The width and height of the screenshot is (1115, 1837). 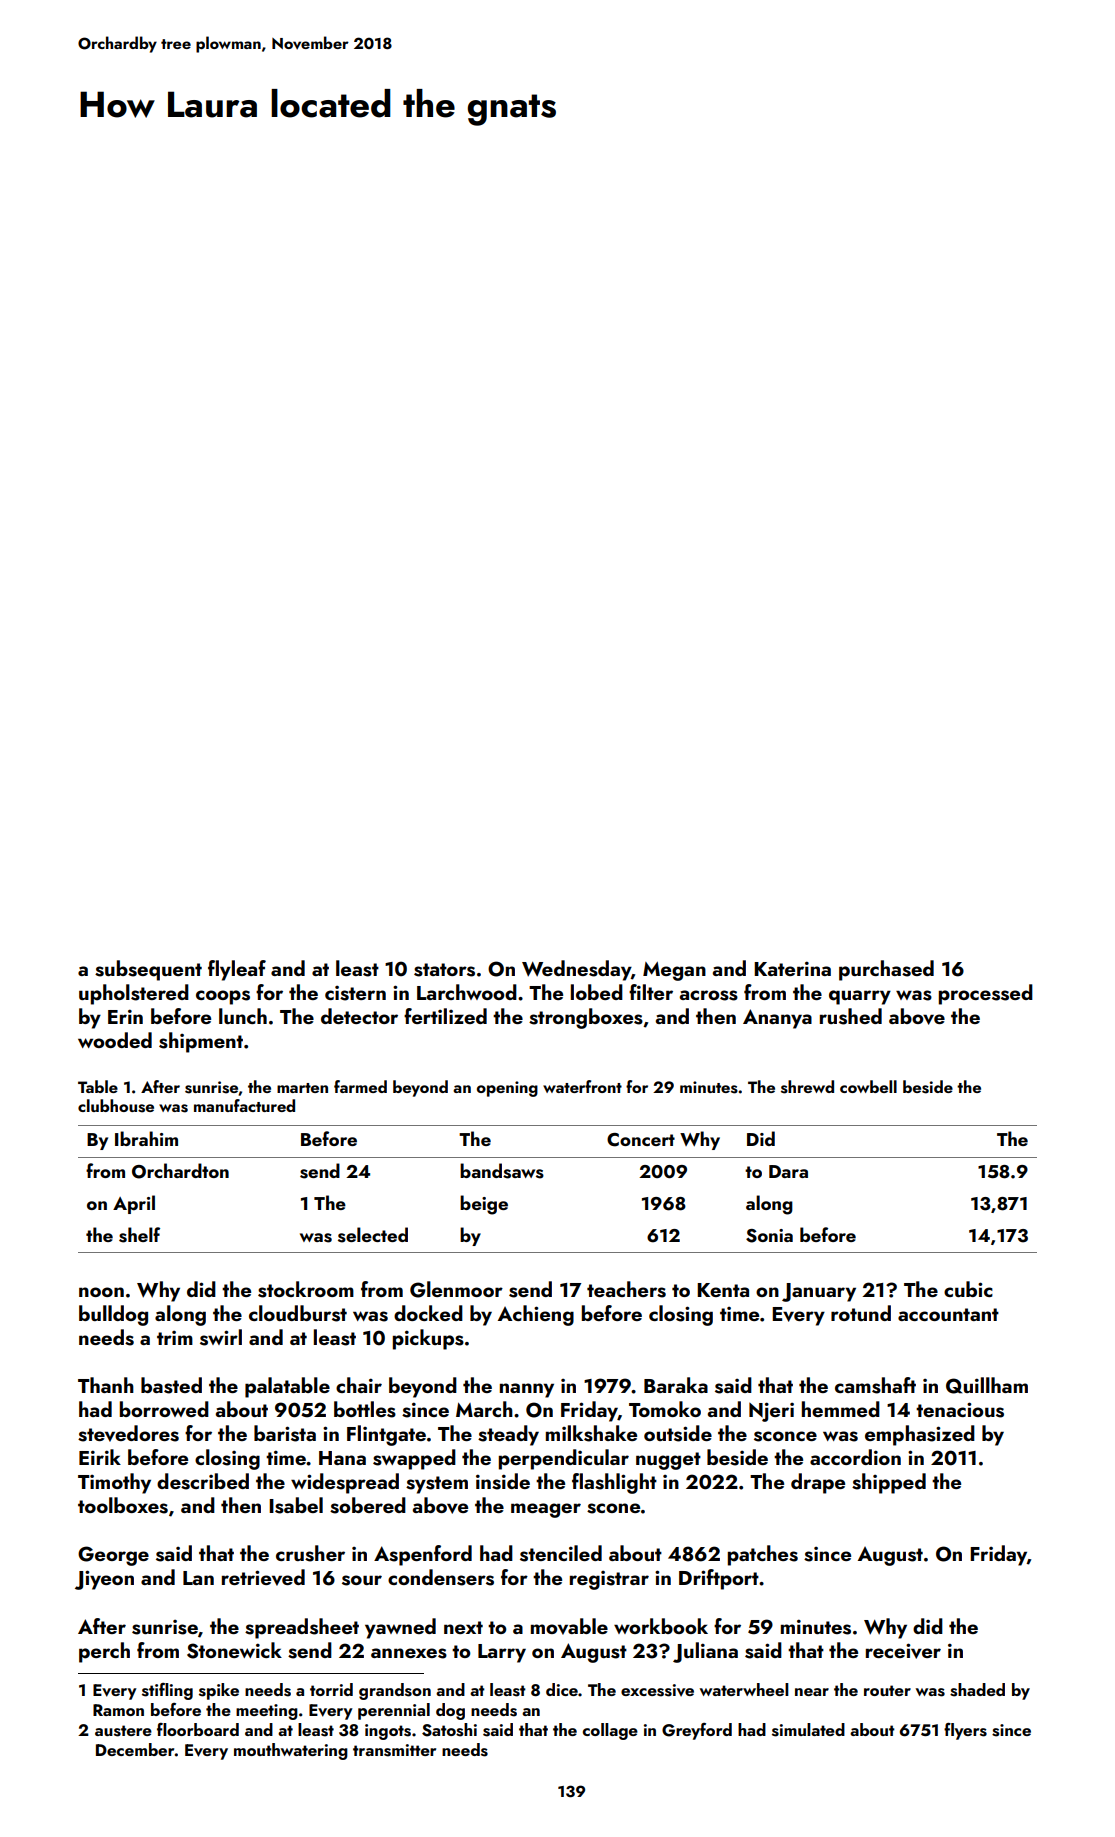 I want to click on milkshake, so click(x=591, y=1433).
